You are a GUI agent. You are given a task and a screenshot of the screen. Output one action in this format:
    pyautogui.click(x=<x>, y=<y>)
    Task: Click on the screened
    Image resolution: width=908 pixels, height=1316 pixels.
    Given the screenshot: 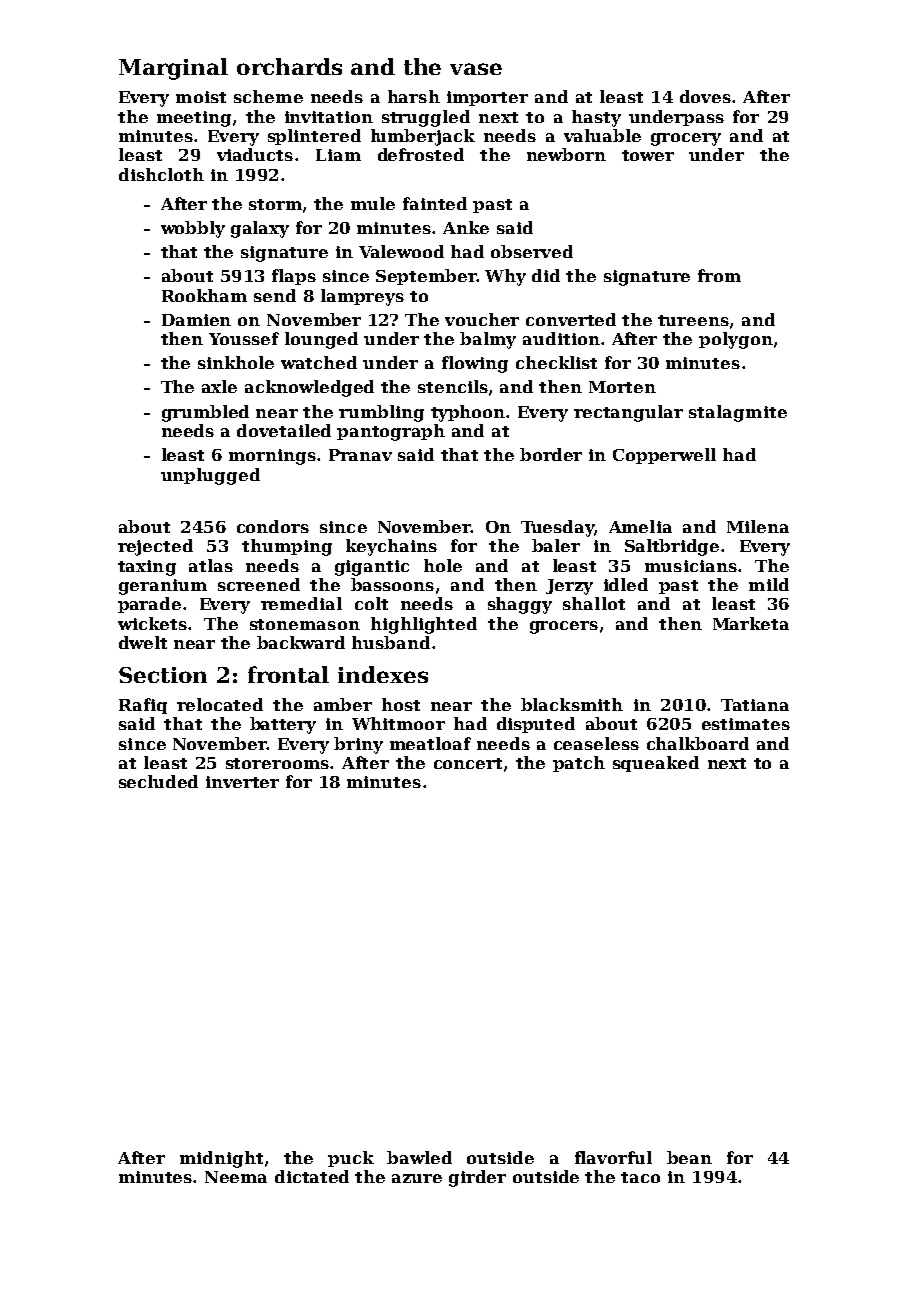 What is the action you would take?
    pyautogui.click(x=259, y=584)
